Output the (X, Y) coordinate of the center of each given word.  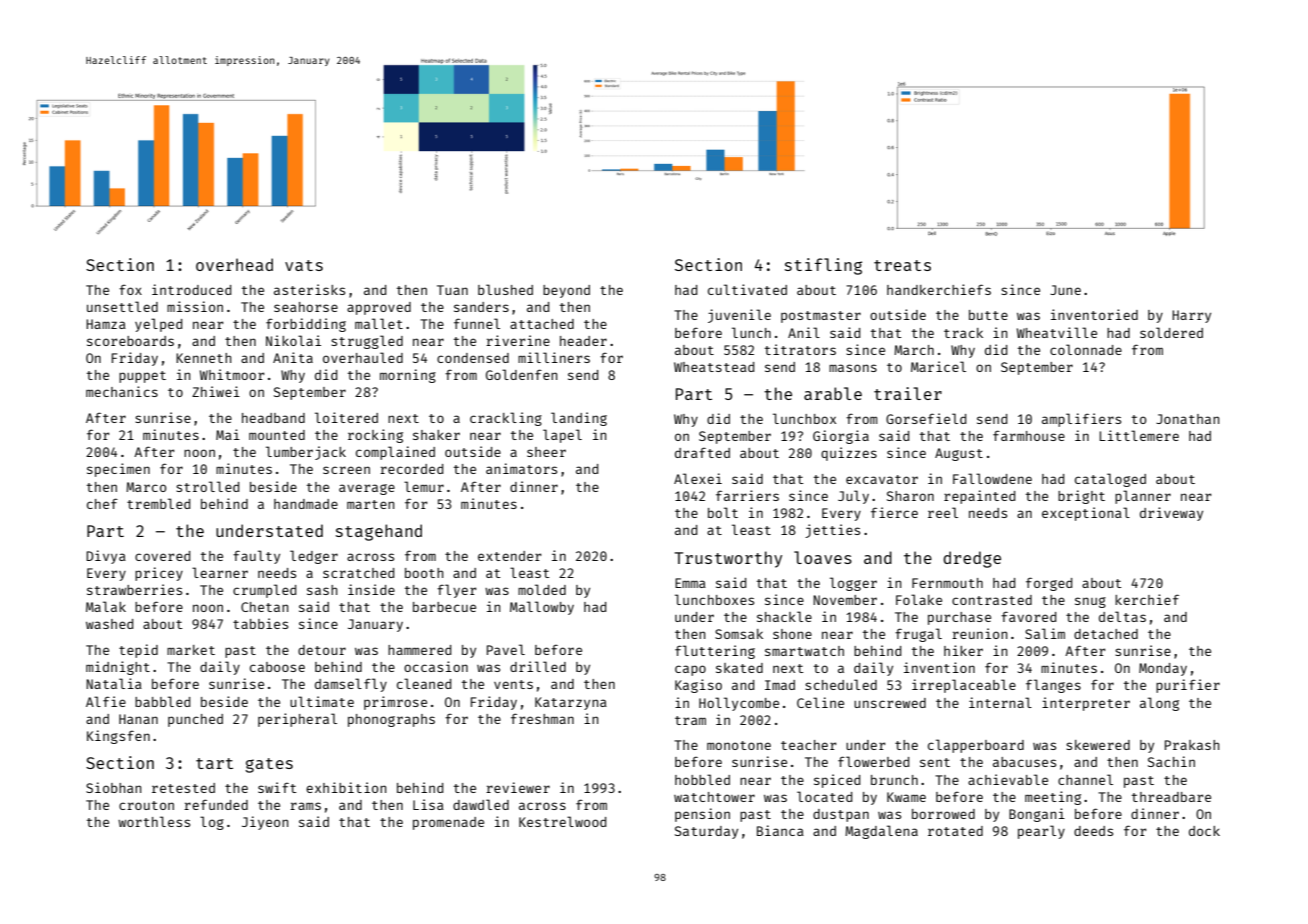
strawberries (134, 589)
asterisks (309, 289)
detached (1106, 634)
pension (702, 815)
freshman (542, 718)
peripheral (297, 720)
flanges (1053, 686)
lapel (562, 436)
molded (542, 589)
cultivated (747, 289)
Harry (1191, 316)
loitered (346, 417)
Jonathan (1187, 419)
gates (269, 765)
